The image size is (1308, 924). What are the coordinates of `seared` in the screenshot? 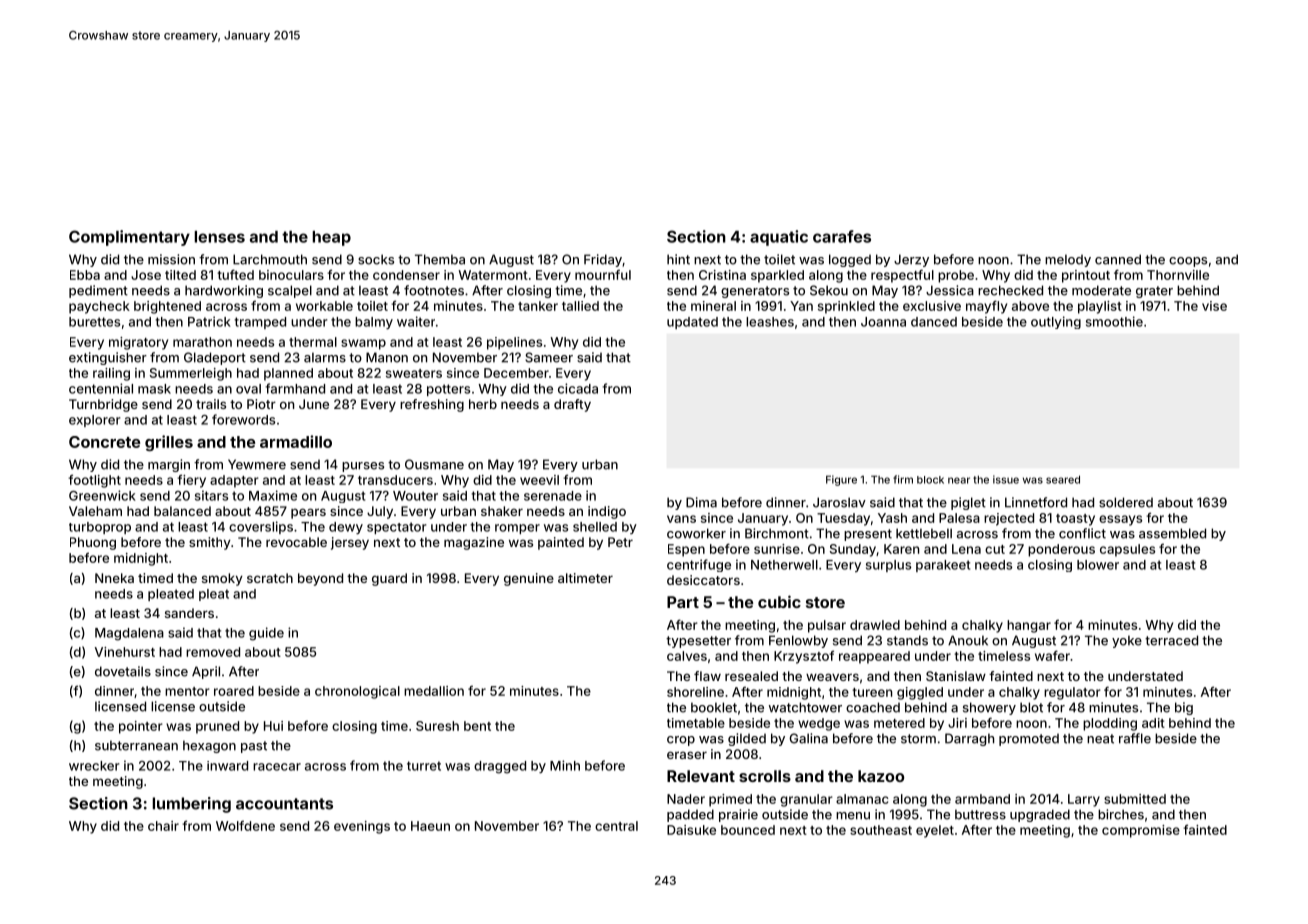 It's located at (1063, 479).
